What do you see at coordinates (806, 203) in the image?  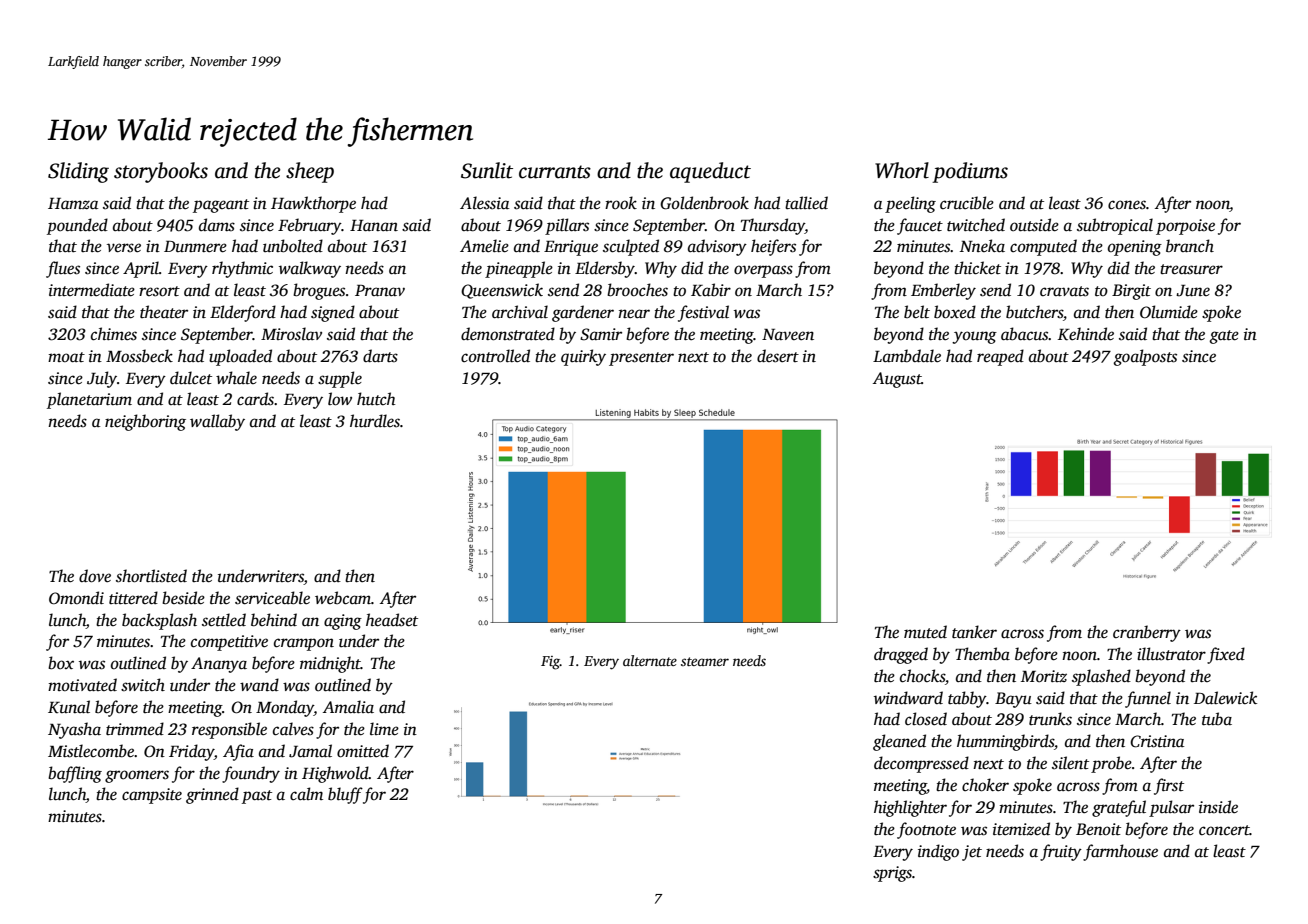 I see `tallied` at bounding box center [806, 203].
